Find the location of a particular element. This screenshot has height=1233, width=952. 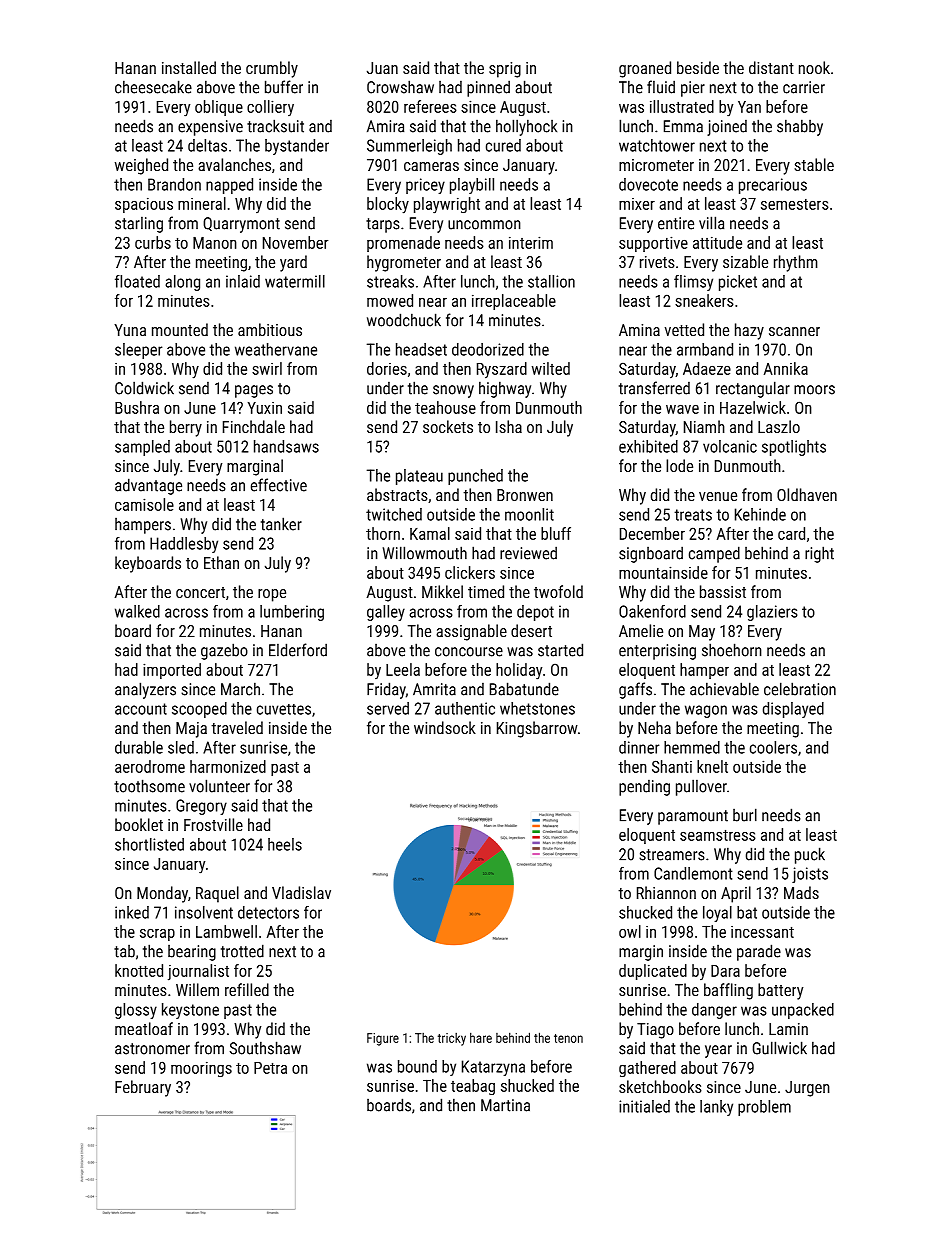

gazebo is located at coordinates (224, 651).
